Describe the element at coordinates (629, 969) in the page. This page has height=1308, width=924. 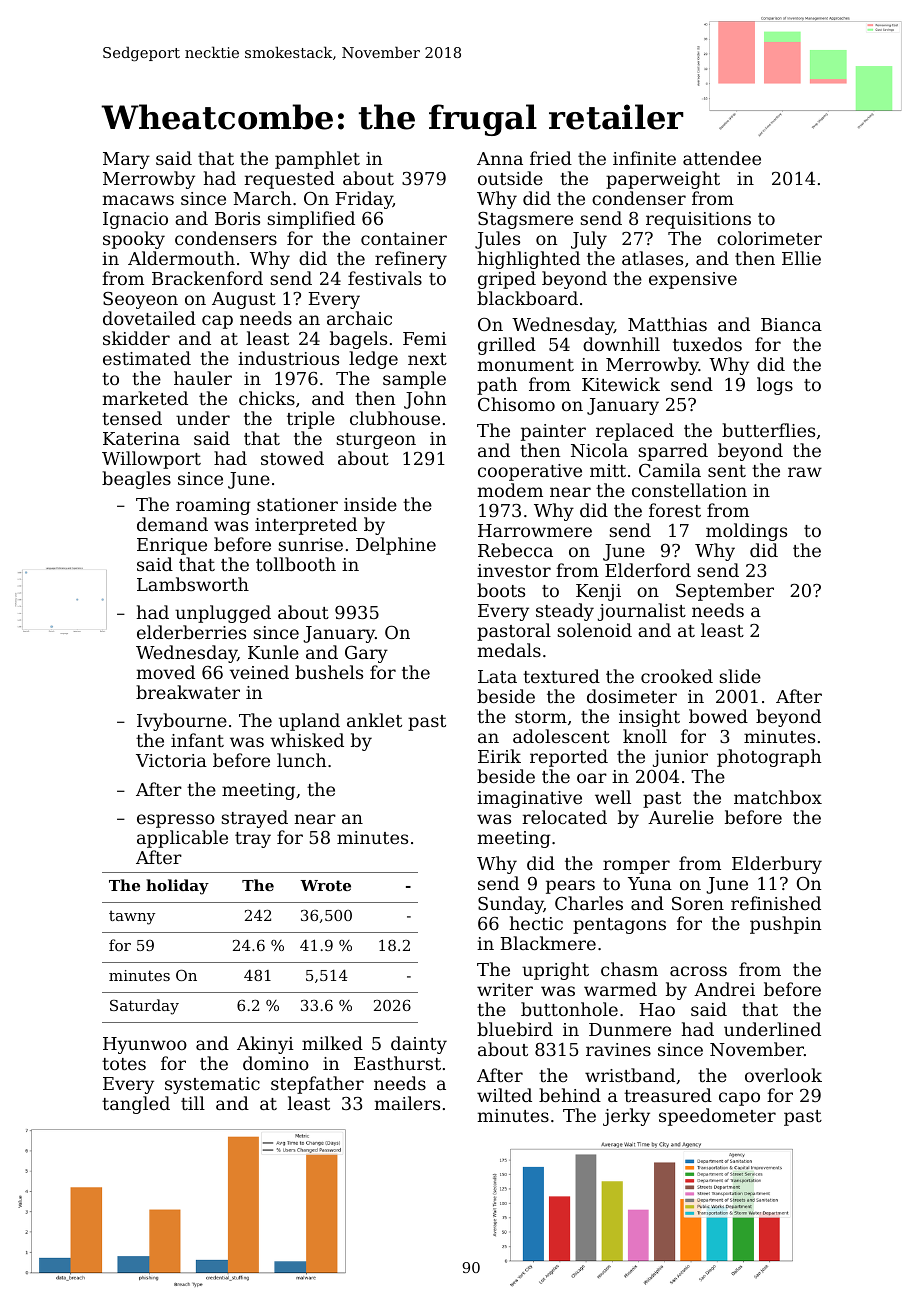
I see `chasm` at that location.
